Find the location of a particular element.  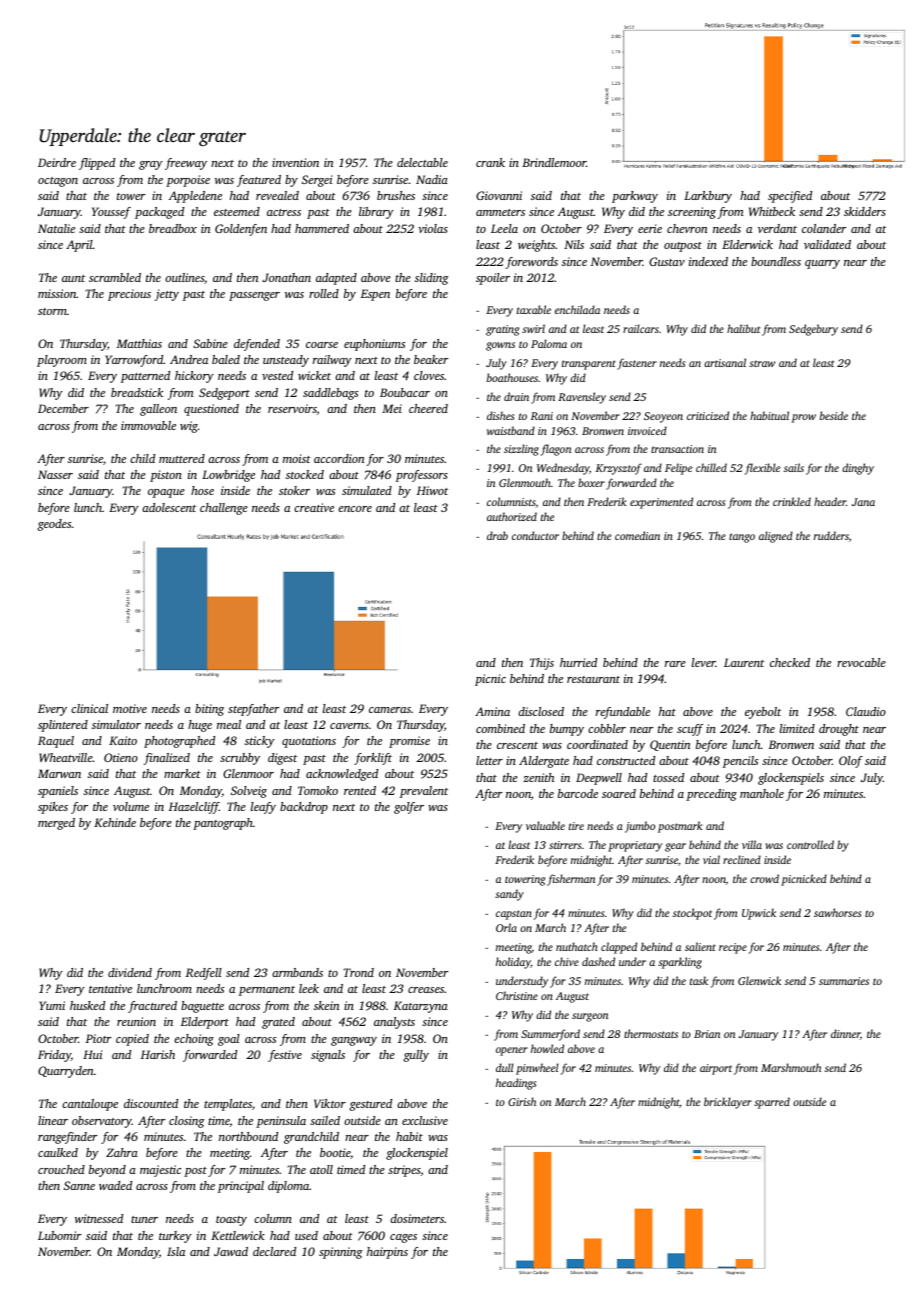

Deirdre is located at coordinates (57, 162).
